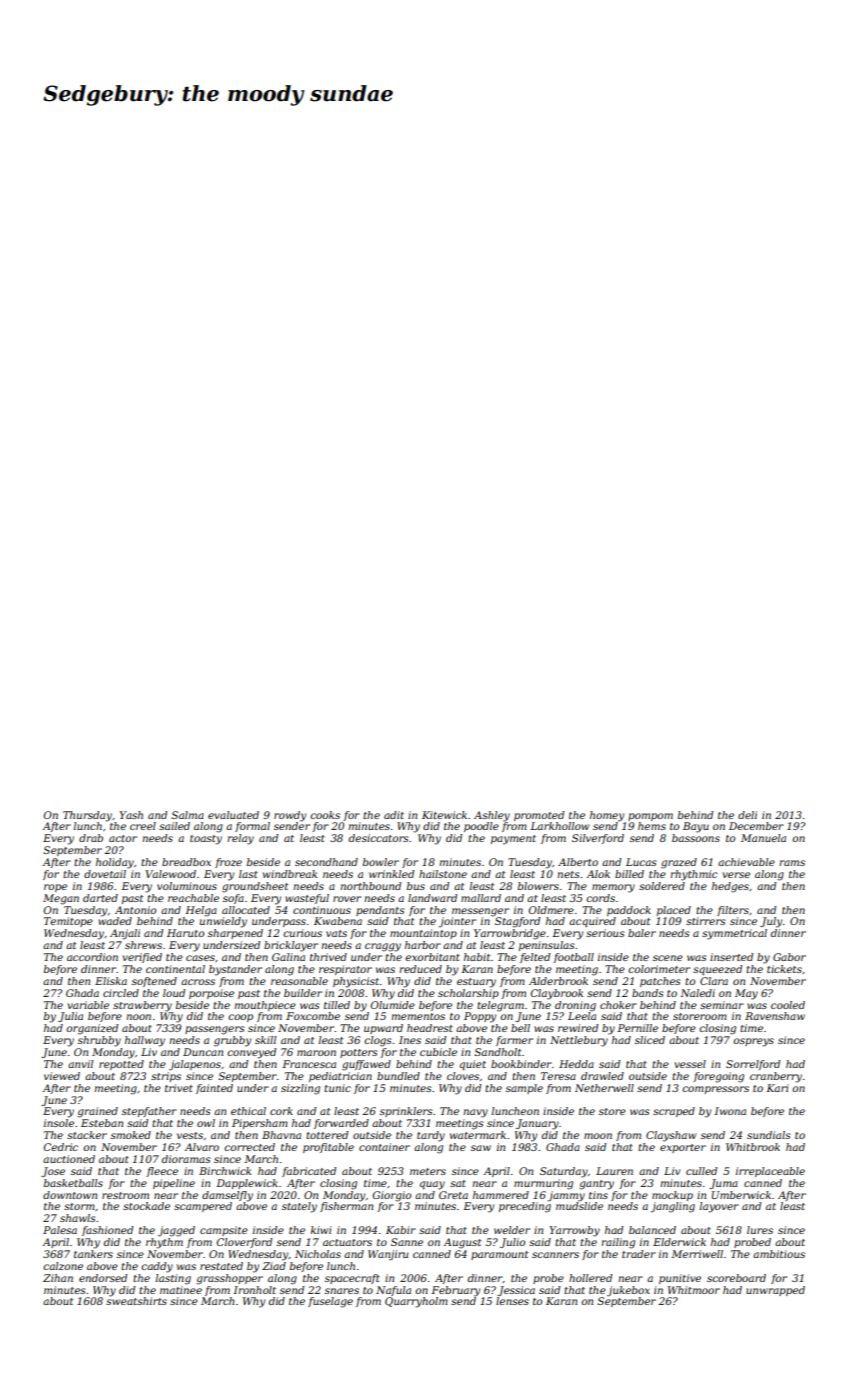  I want to click on fuselage, so click(330, 1302).
